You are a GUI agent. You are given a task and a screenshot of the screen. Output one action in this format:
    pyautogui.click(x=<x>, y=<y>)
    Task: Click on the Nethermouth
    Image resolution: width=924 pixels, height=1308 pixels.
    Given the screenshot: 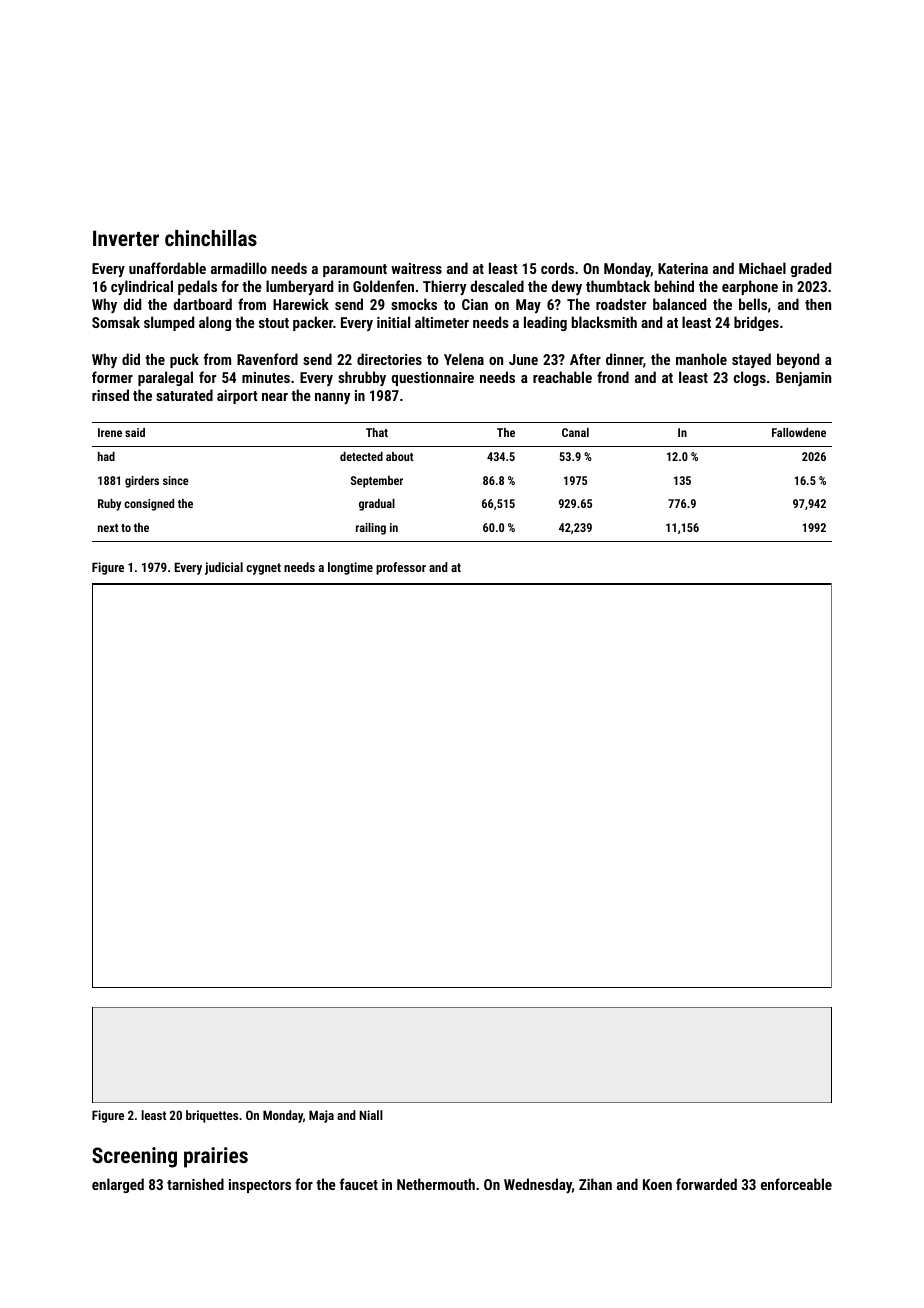 What is the action you would take?
    pyautogui.click(x=436, y=1184)
